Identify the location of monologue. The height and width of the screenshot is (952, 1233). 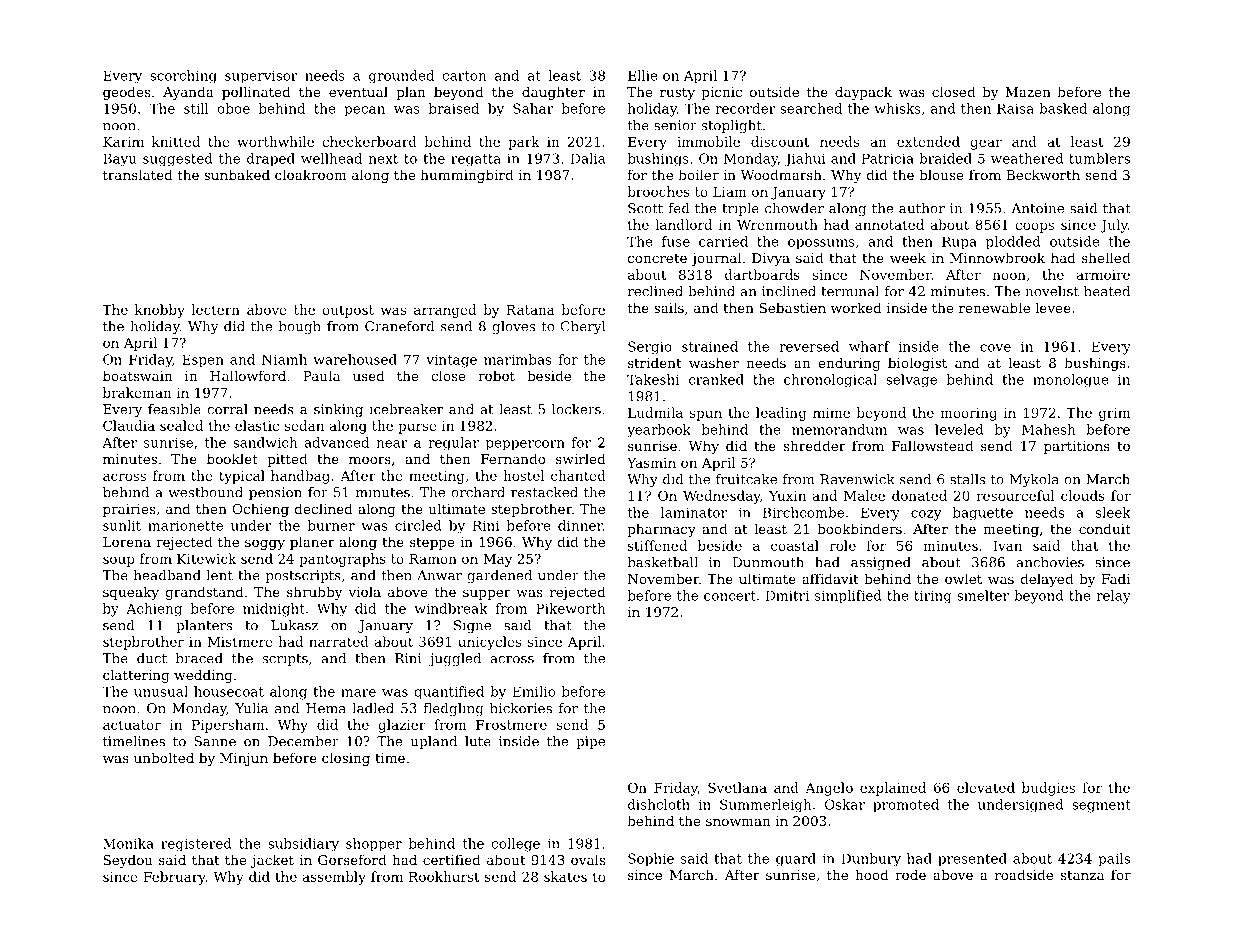
(1071, 381).
